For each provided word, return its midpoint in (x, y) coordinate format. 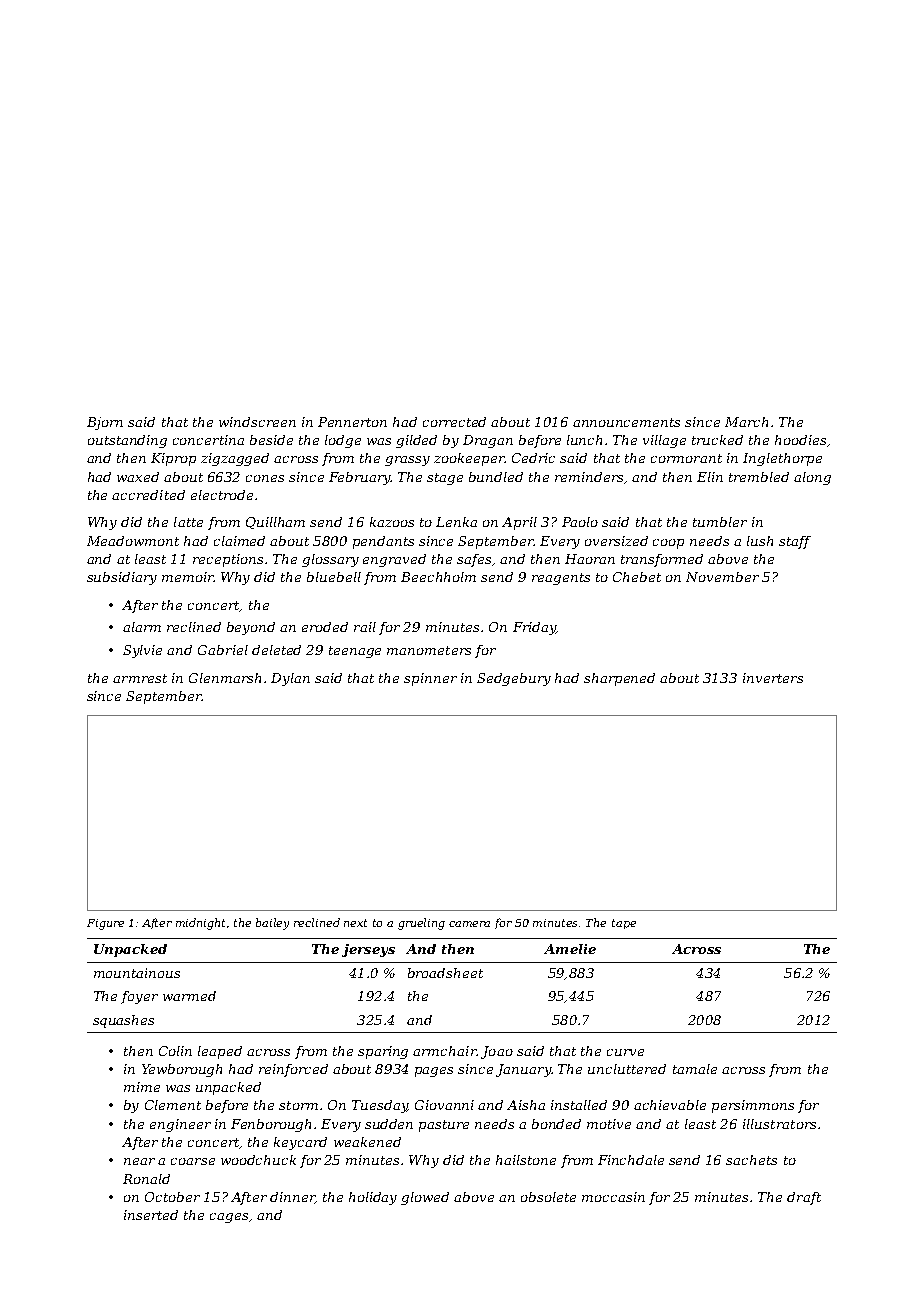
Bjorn (105, 423)
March (746, 422)
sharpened (619, 679)
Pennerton (352, 422)
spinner (430, 679)
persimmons (753, 1106)
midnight (200, 924)
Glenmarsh (225, 678)
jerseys (368, 950)
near (139, 1161)
